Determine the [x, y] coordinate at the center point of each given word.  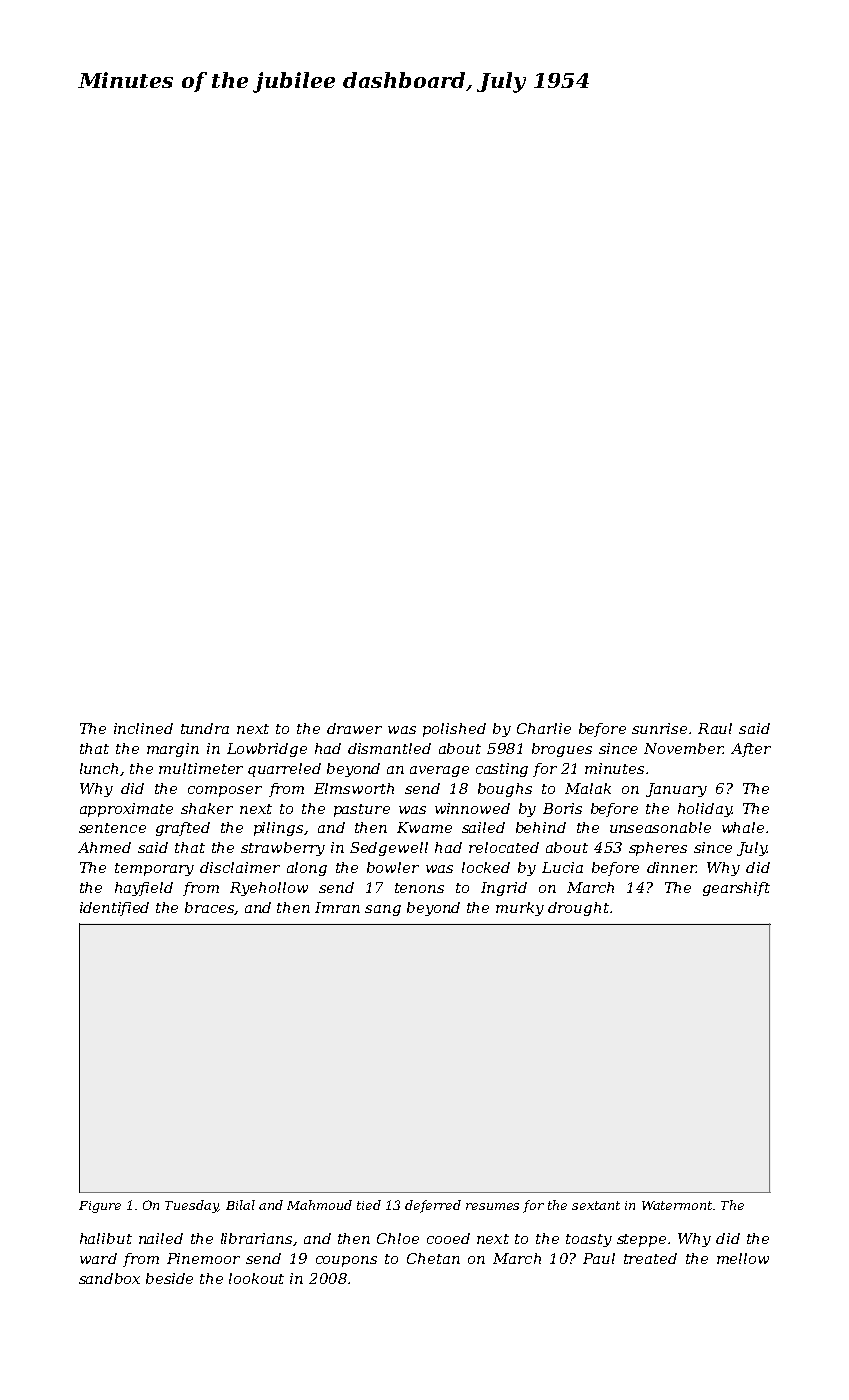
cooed [448, 1238]
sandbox [109, 1278]
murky [520, 909]
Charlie [544, 728]
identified [114, 909]
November [683, 748]
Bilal [240, 1205]
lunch [99, 768]
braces [210, 908]
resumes [492, 1206]
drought [578, 909]
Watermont [677, 1205]
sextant [596, 1205]
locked [486, 867]
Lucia [562, 867]
